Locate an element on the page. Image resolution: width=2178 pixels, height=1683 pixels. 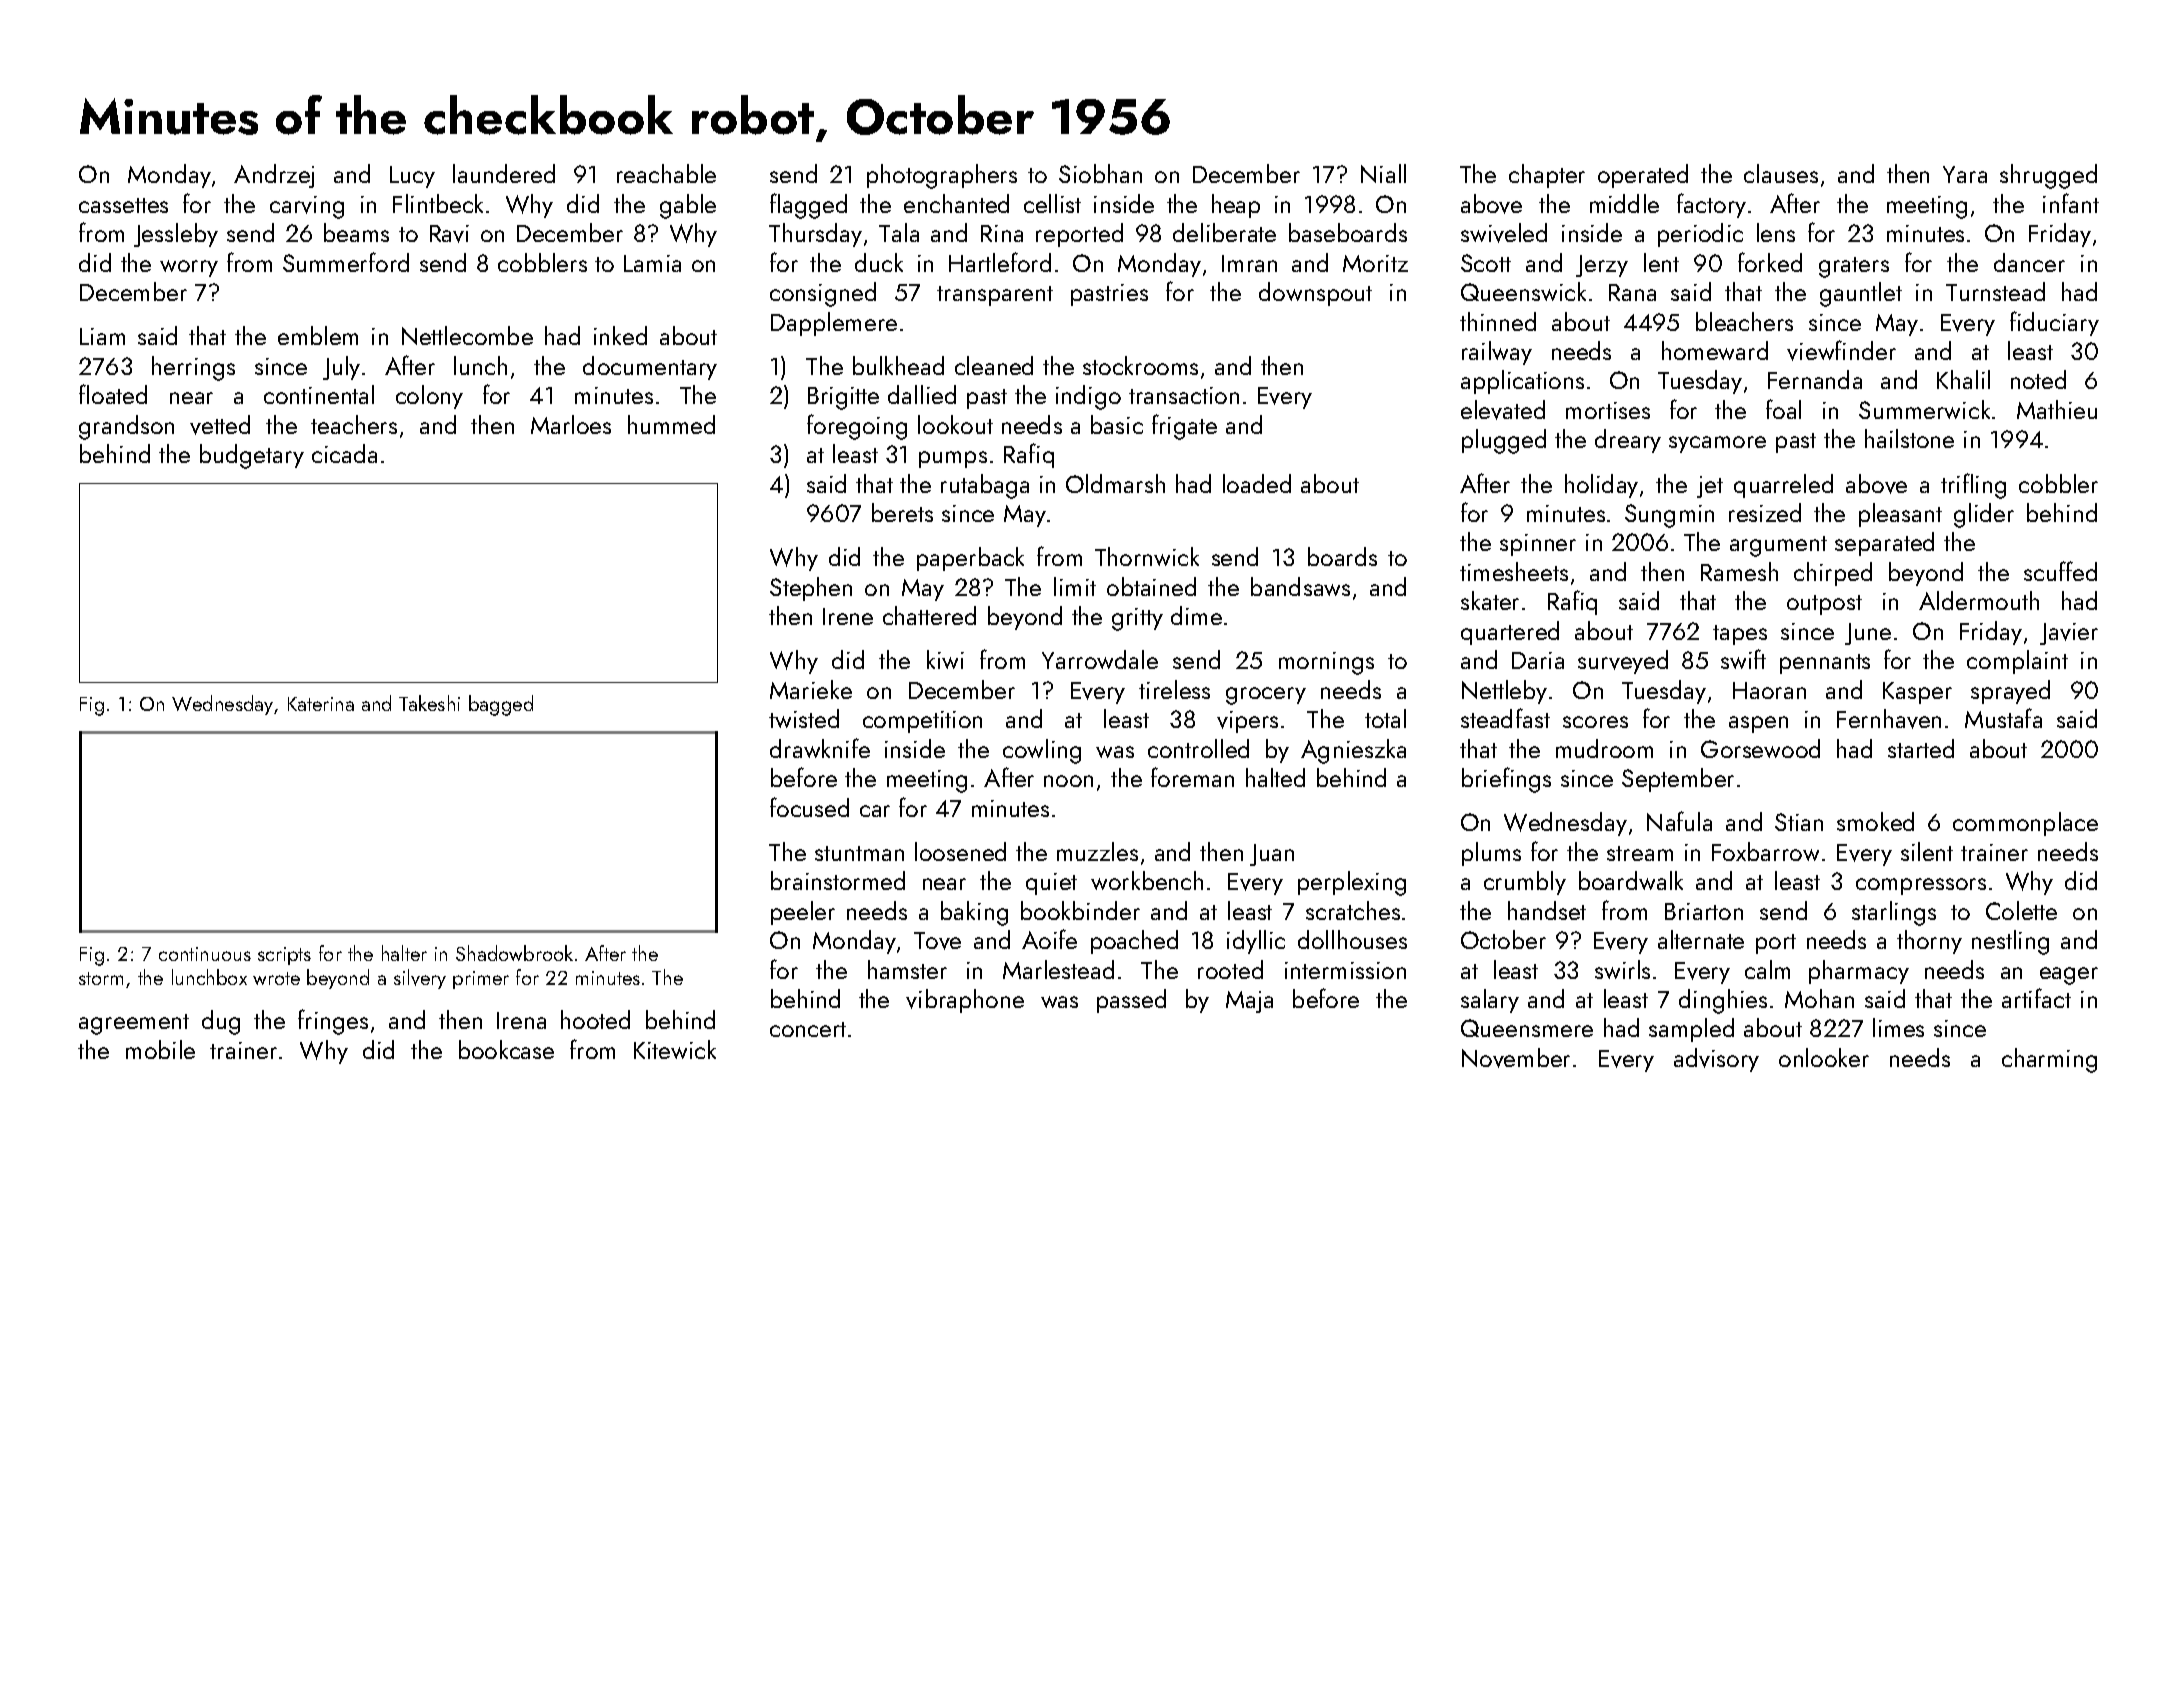
fringes is located at coordinates (333, 1022).
